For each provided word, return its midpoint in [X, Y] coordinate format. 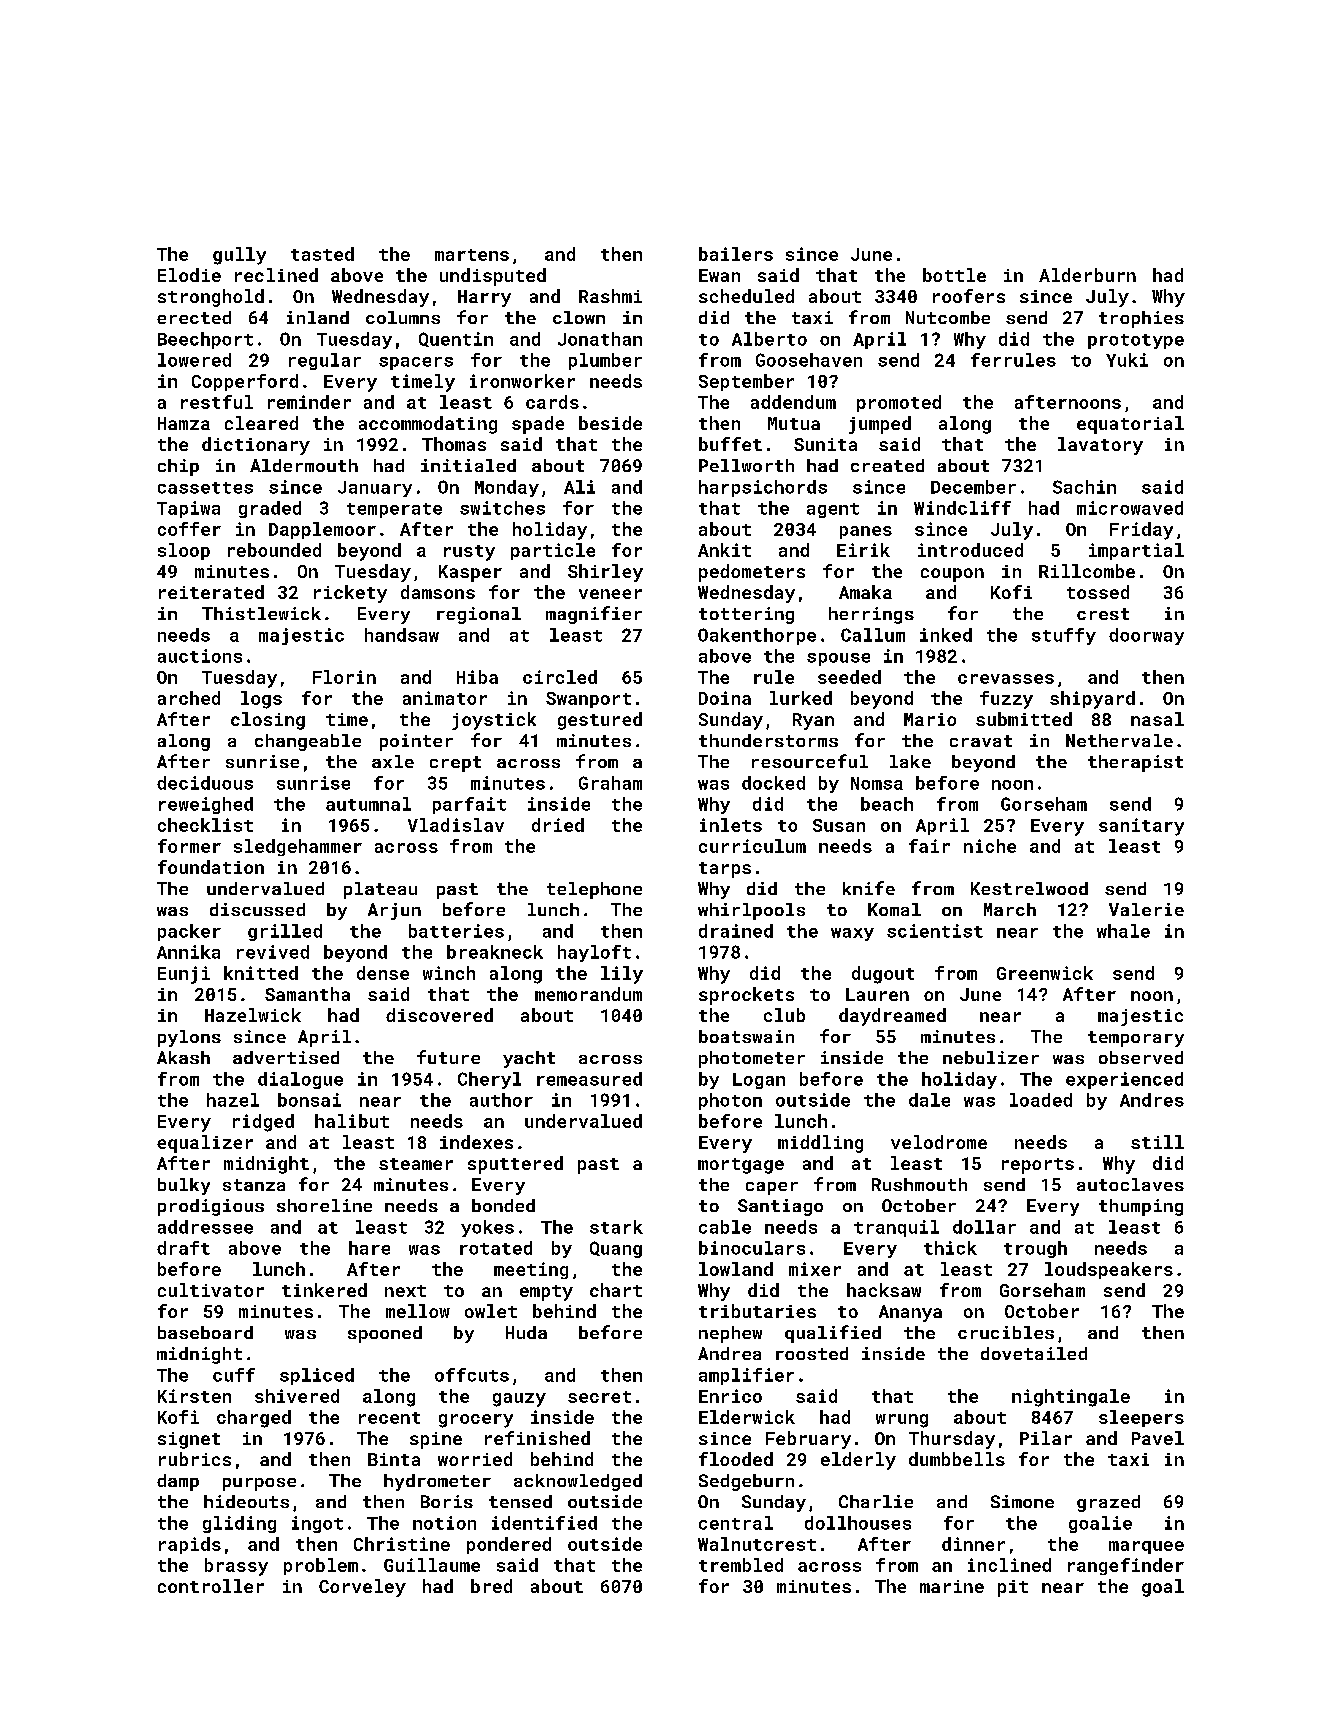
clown [579, 317]
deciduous [205, 783]
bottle [954, 275]
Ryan [813, 721]
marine [952, 1586]
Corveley [362, 1588]
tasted [322, 254]
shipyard [1092, 700]
